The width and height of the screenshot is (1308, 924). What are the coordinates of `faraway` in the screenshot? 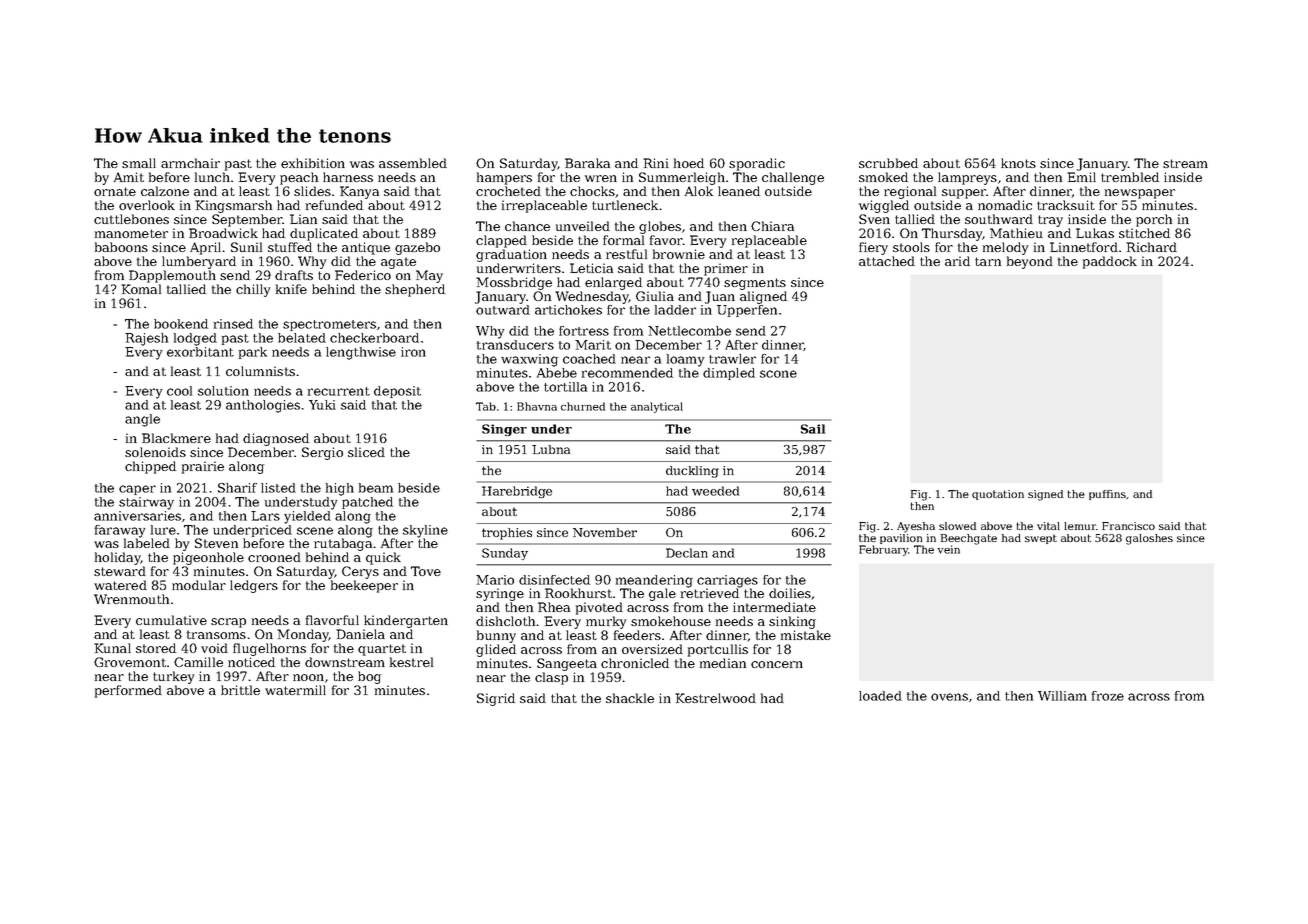 It's located at (120, 531).
